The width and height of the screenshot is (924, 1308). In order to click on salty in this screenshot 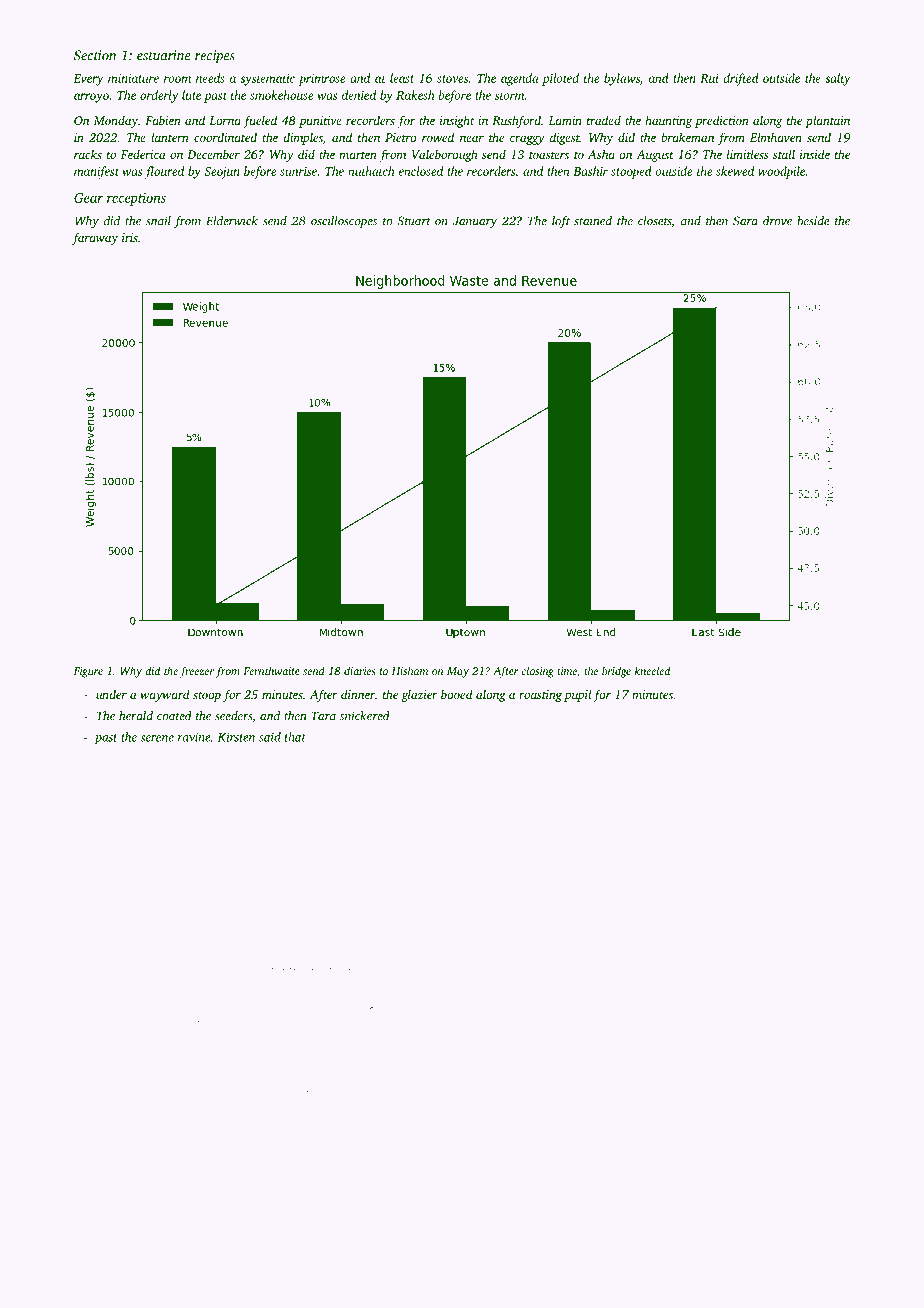, I will do `click(837, 79)`.
